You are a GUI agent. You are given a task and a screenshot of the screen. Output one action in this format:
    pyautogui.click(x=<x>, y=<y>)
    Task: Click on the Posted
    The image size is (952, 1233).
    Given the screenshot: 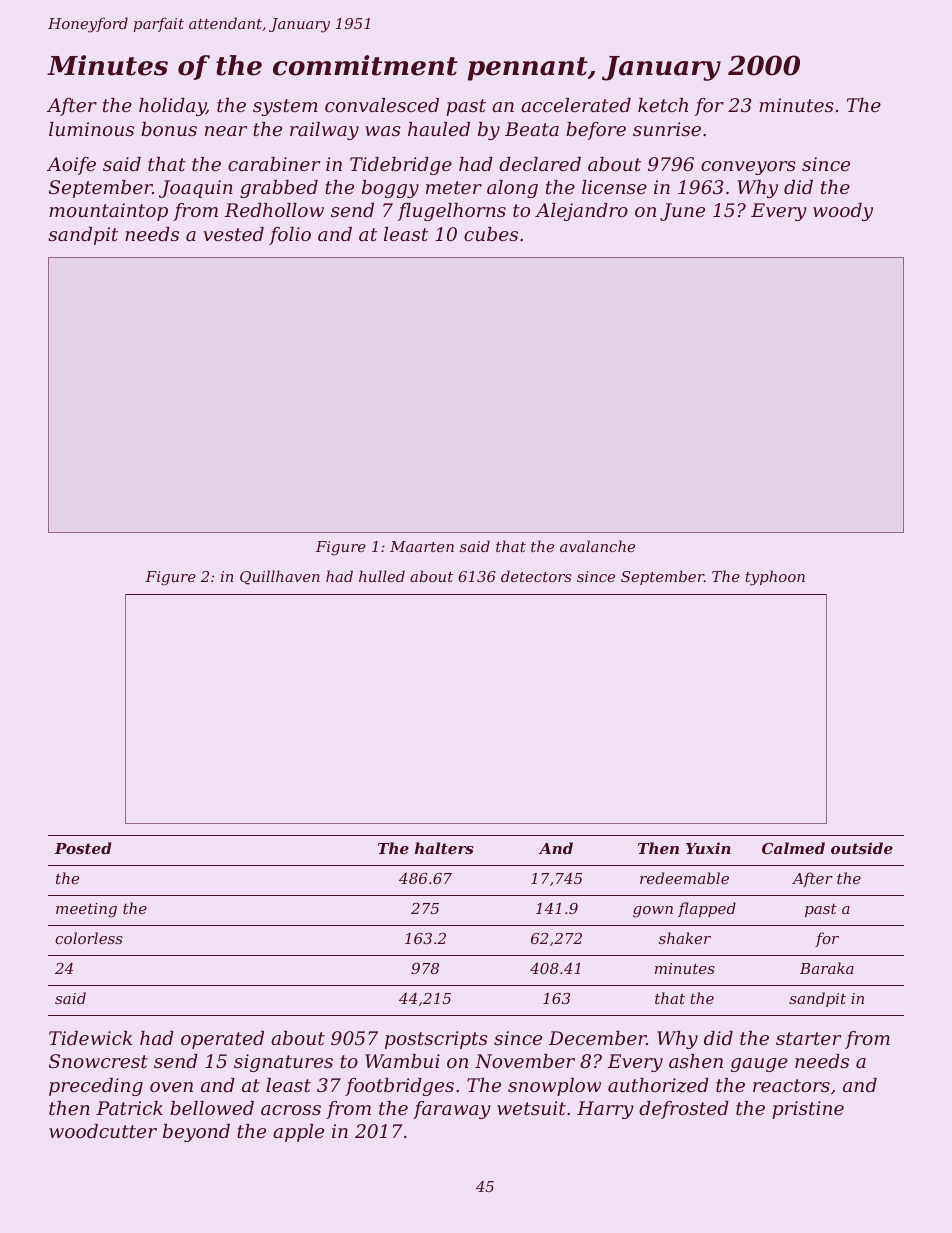 What is the action you would take?
    pyautogui.click(x=83, y=848)
